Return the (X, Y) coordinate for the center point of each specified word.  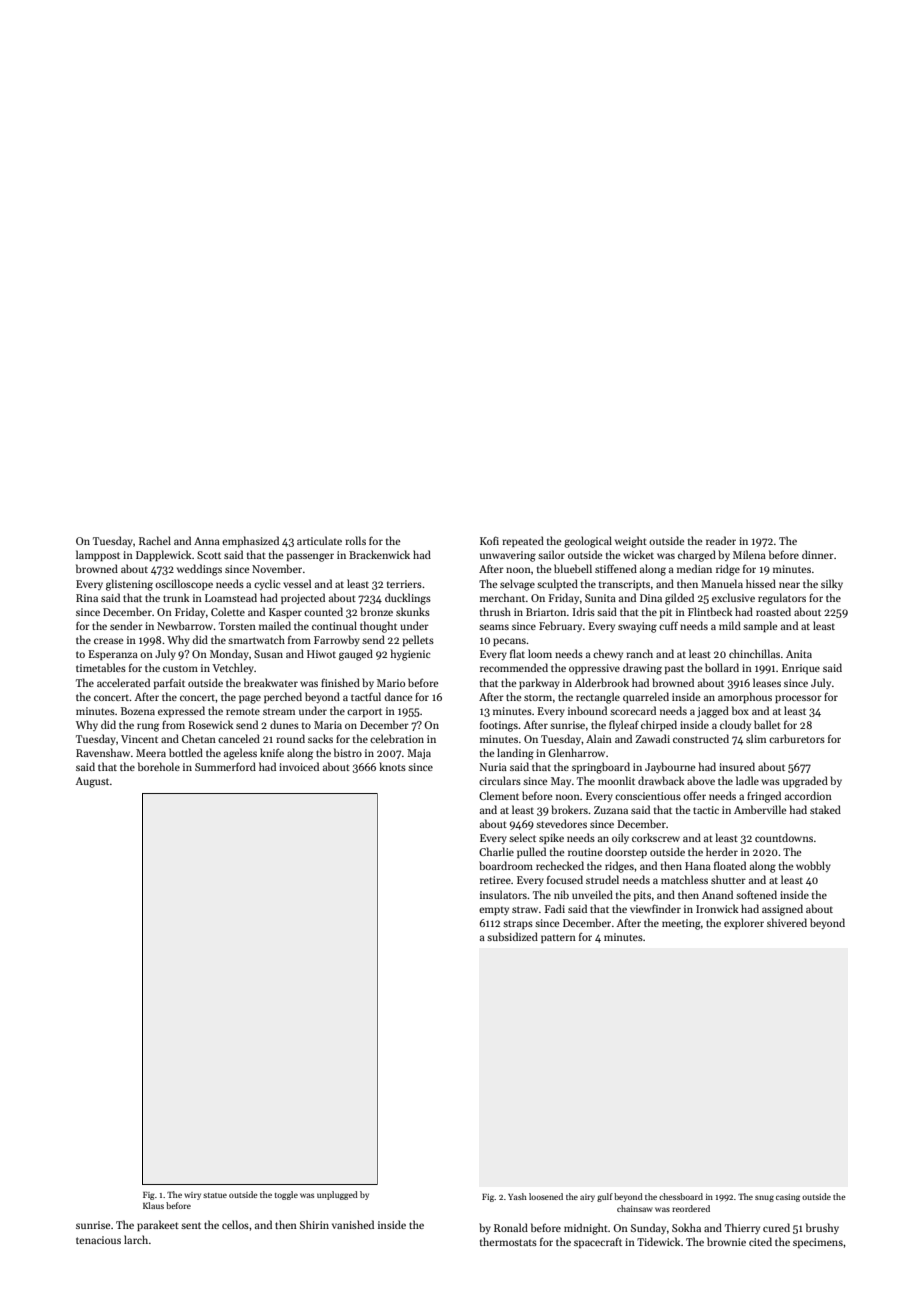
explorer (744, 923)
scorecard (633, 710)
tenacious (98, 1240)
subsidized (512, 936)
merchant (502, 597)
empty (494, 910)
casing (788, 1198)
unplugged (337, 1195)
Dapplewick (164, 555)
